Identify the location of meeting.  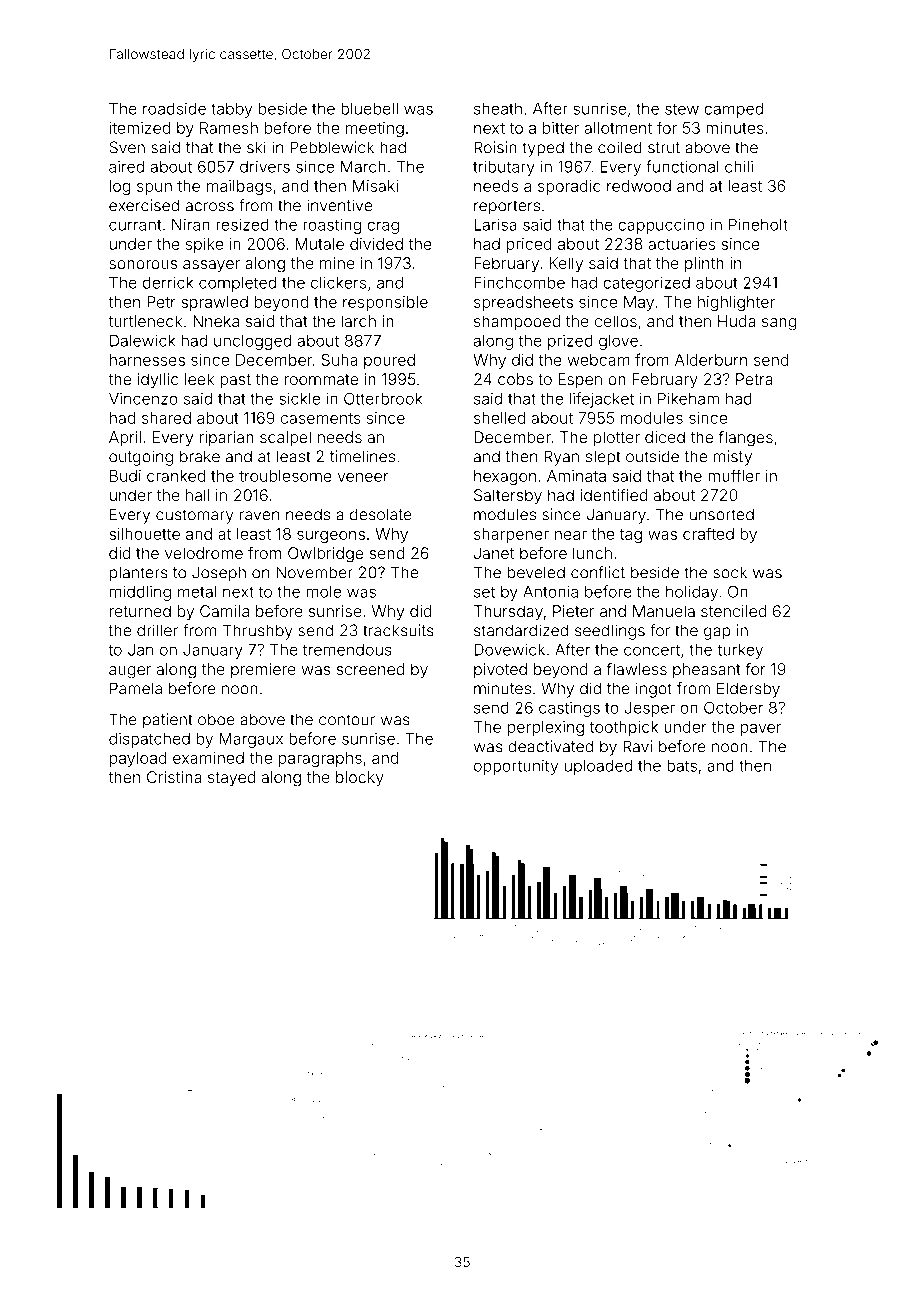
(375, 129).
